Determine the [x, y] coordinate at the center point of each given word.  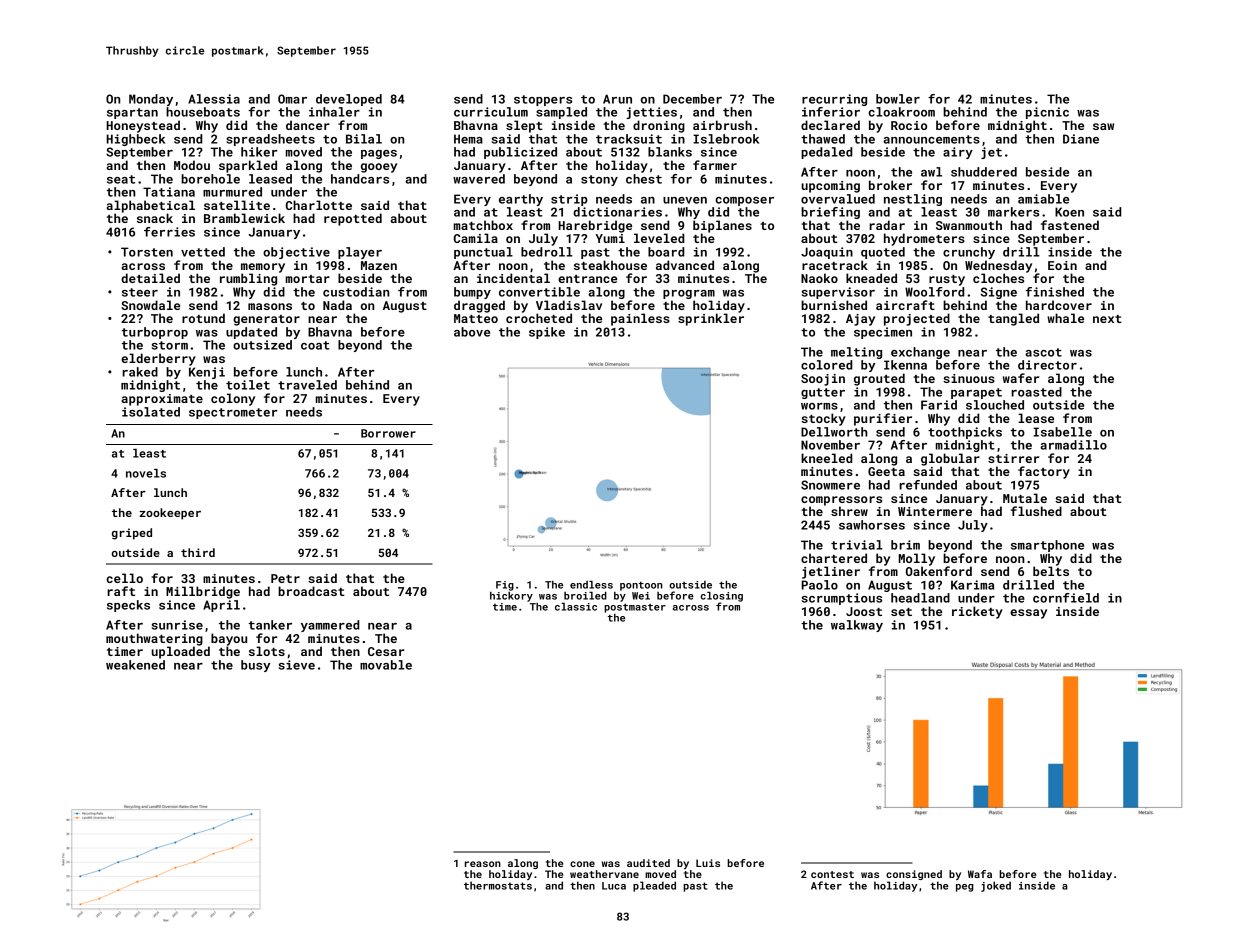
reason [483, 864]
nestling [913, 200]
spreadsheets [270, 140]
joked [996, 886]
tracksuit [629, 139]
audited [648, 863]
